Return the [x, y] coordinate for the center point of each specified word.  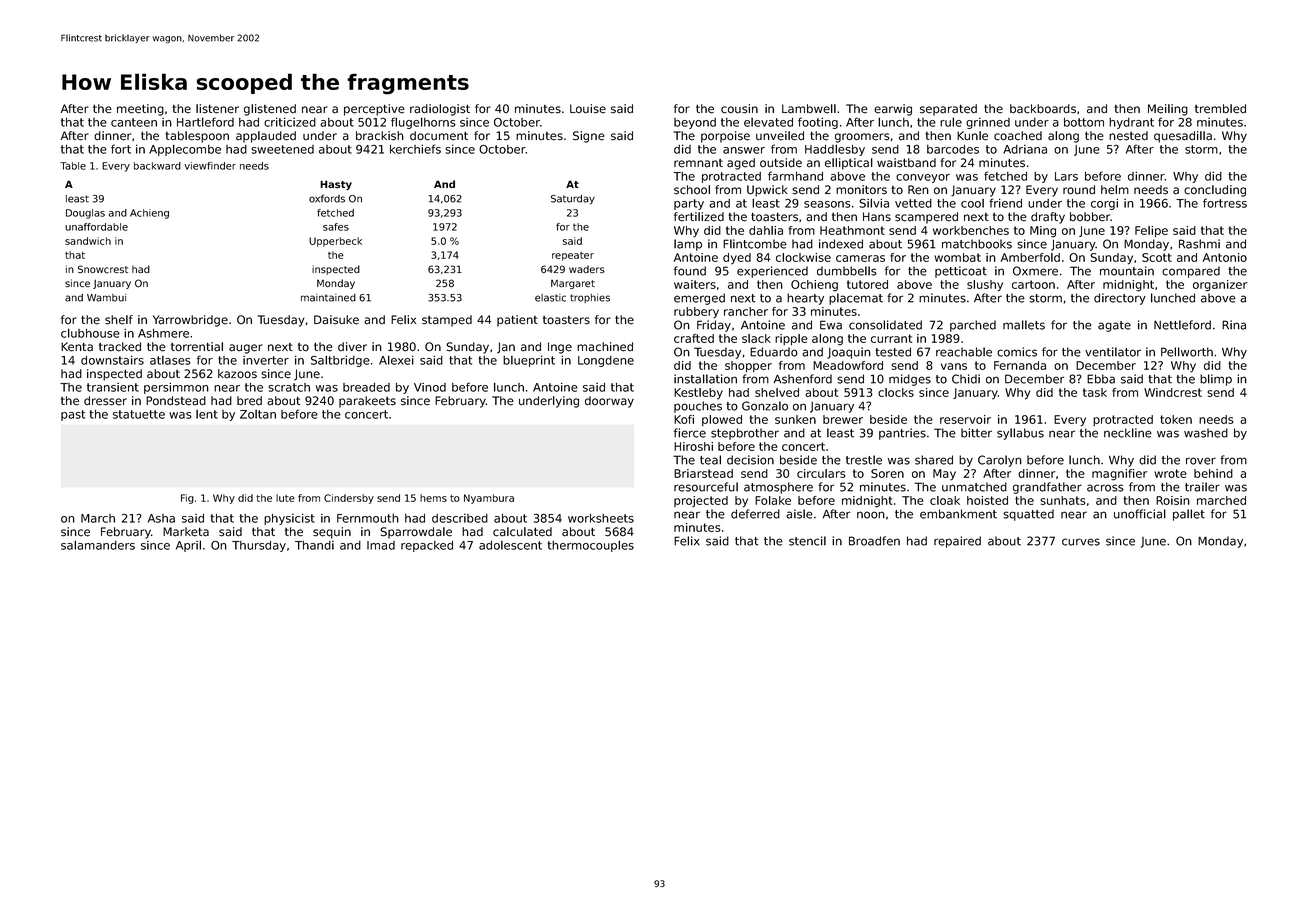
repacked [427, 546]
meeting [140, 110]
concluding [1215, 191]
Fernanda [1020, 365]
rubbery [696, 313]
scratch [289, 387]
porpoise [725, 137]
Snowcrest [103, 269]
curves [1081, 542]
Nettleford [1182, 325]
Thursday [259, 546]
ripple [791, 339]
